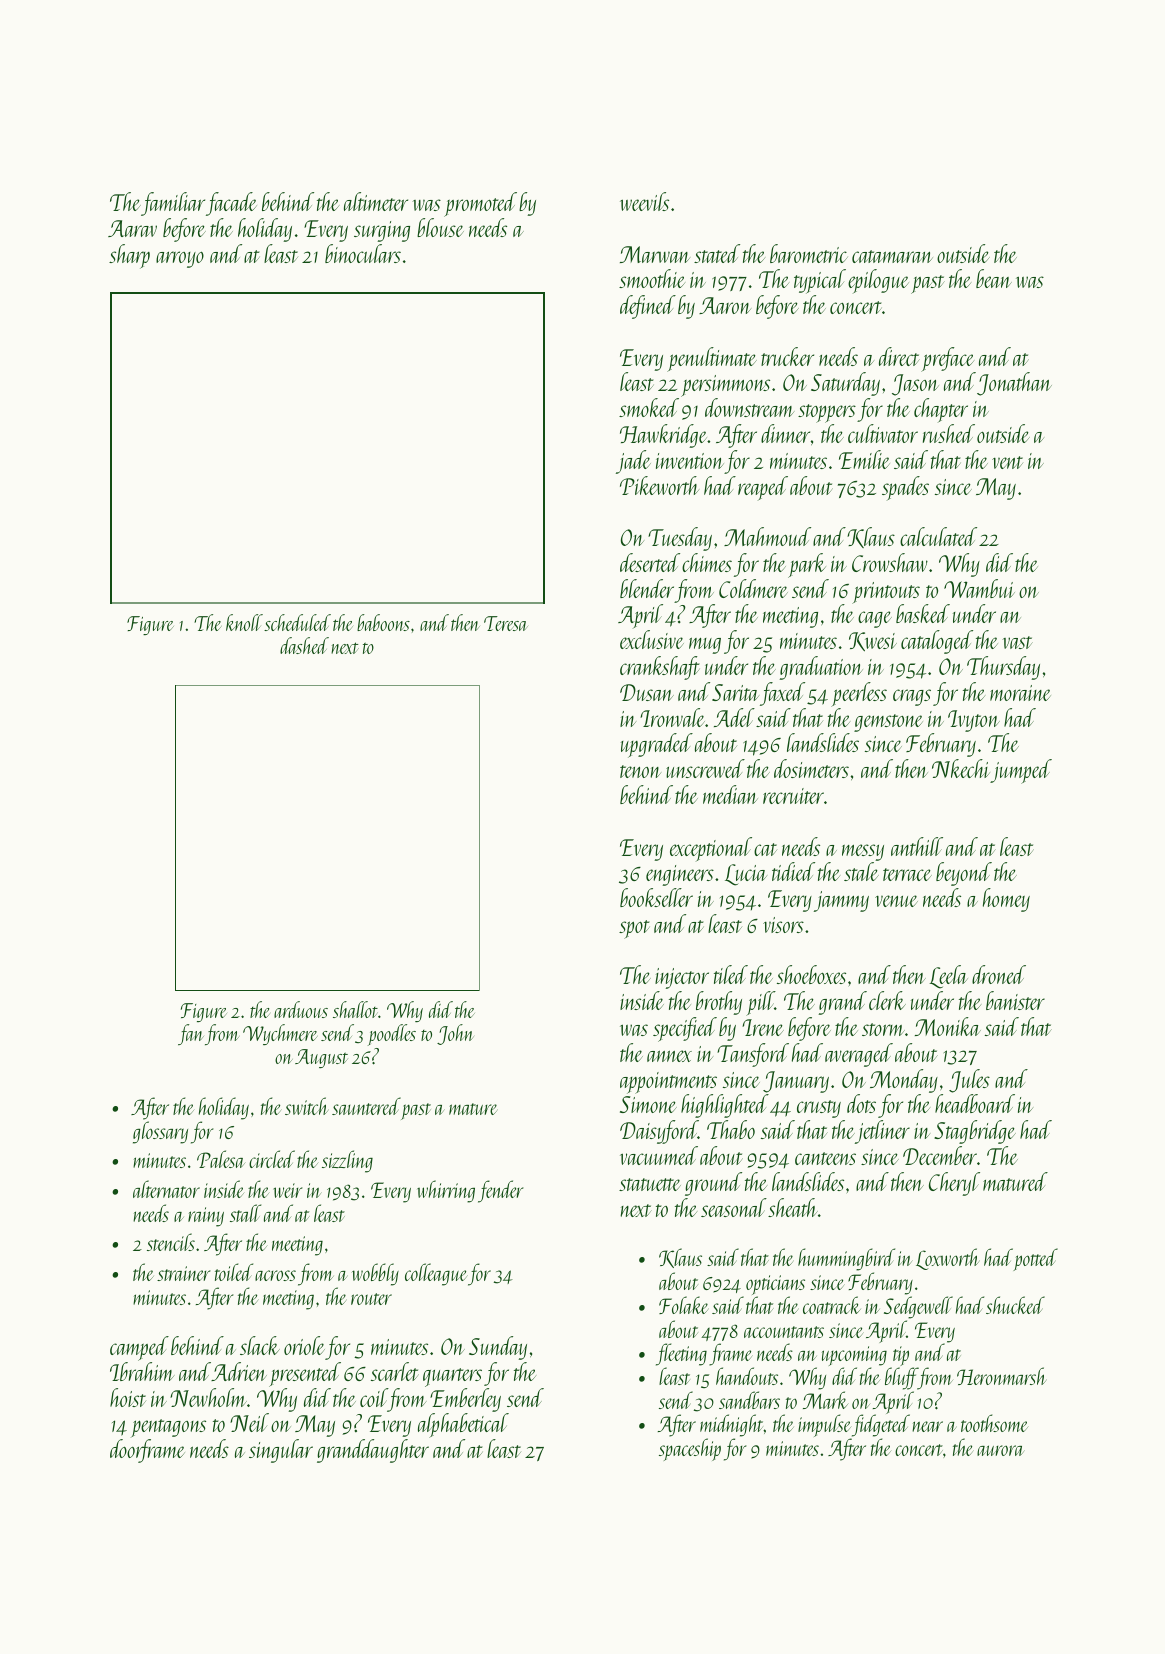  I want to click on brothy, so click(719, 1003).
